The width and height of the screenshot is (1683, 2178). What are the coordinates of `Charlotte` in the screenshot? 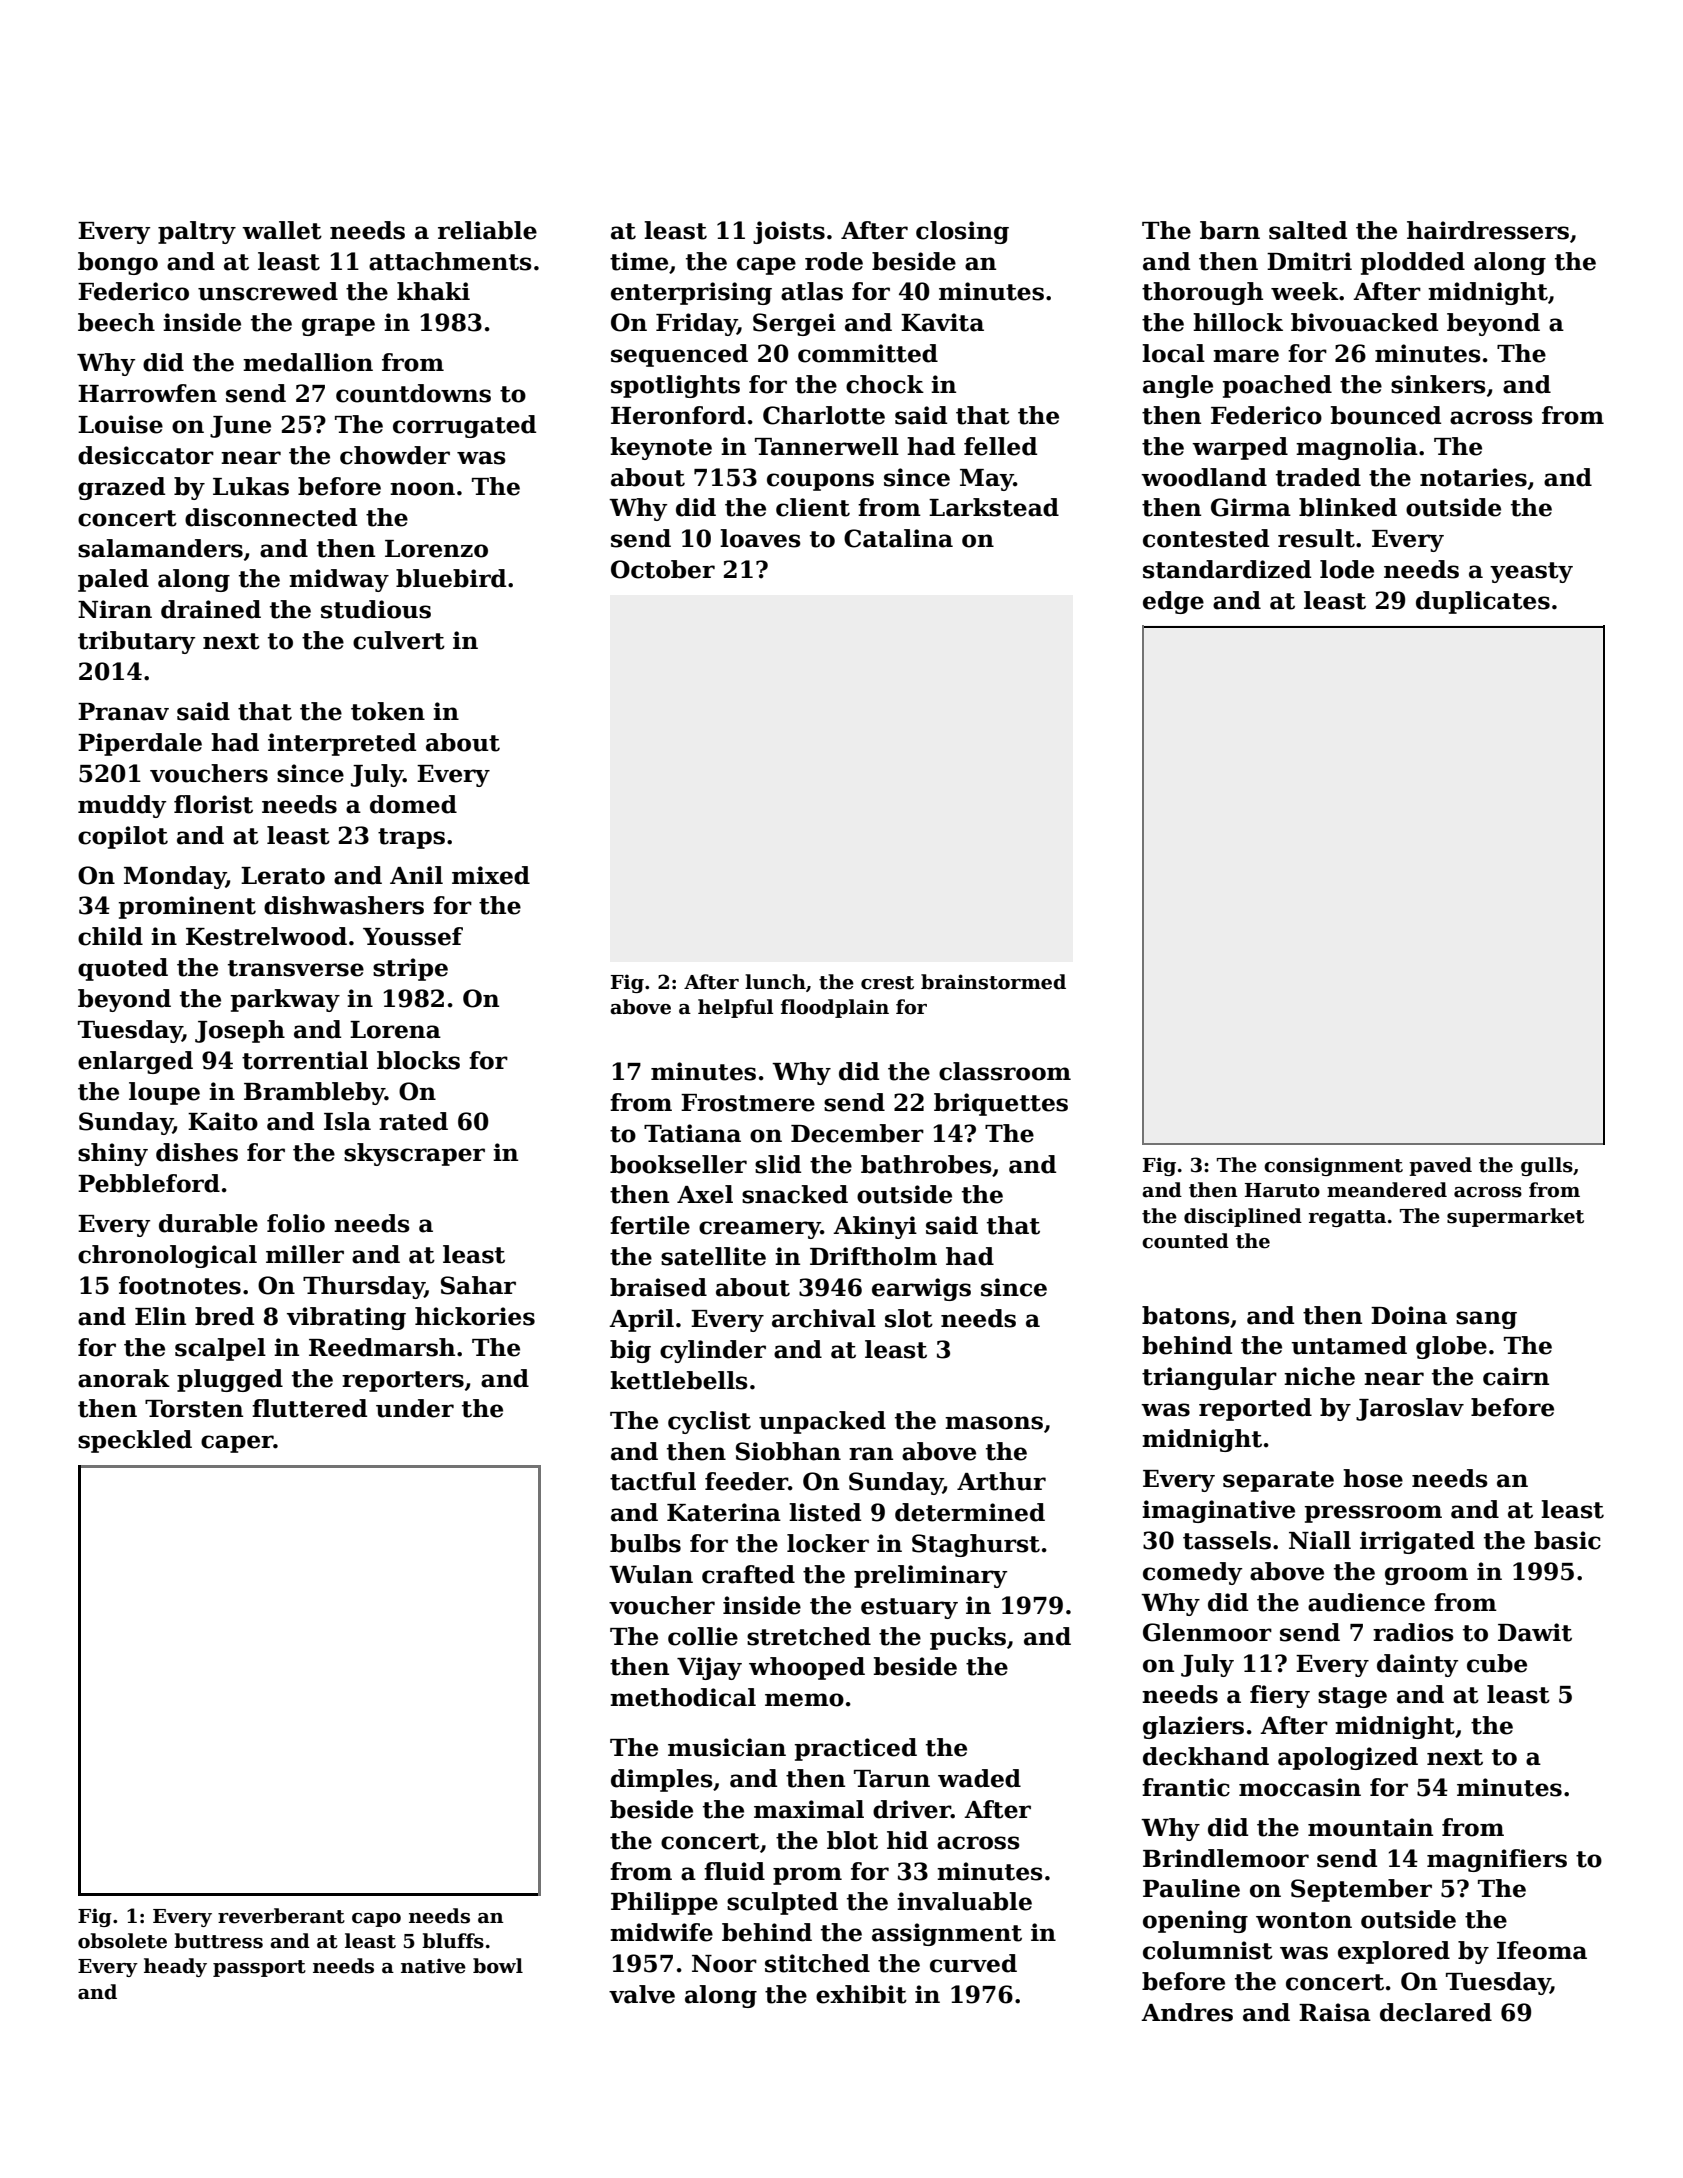 It's located at (824, 415).
